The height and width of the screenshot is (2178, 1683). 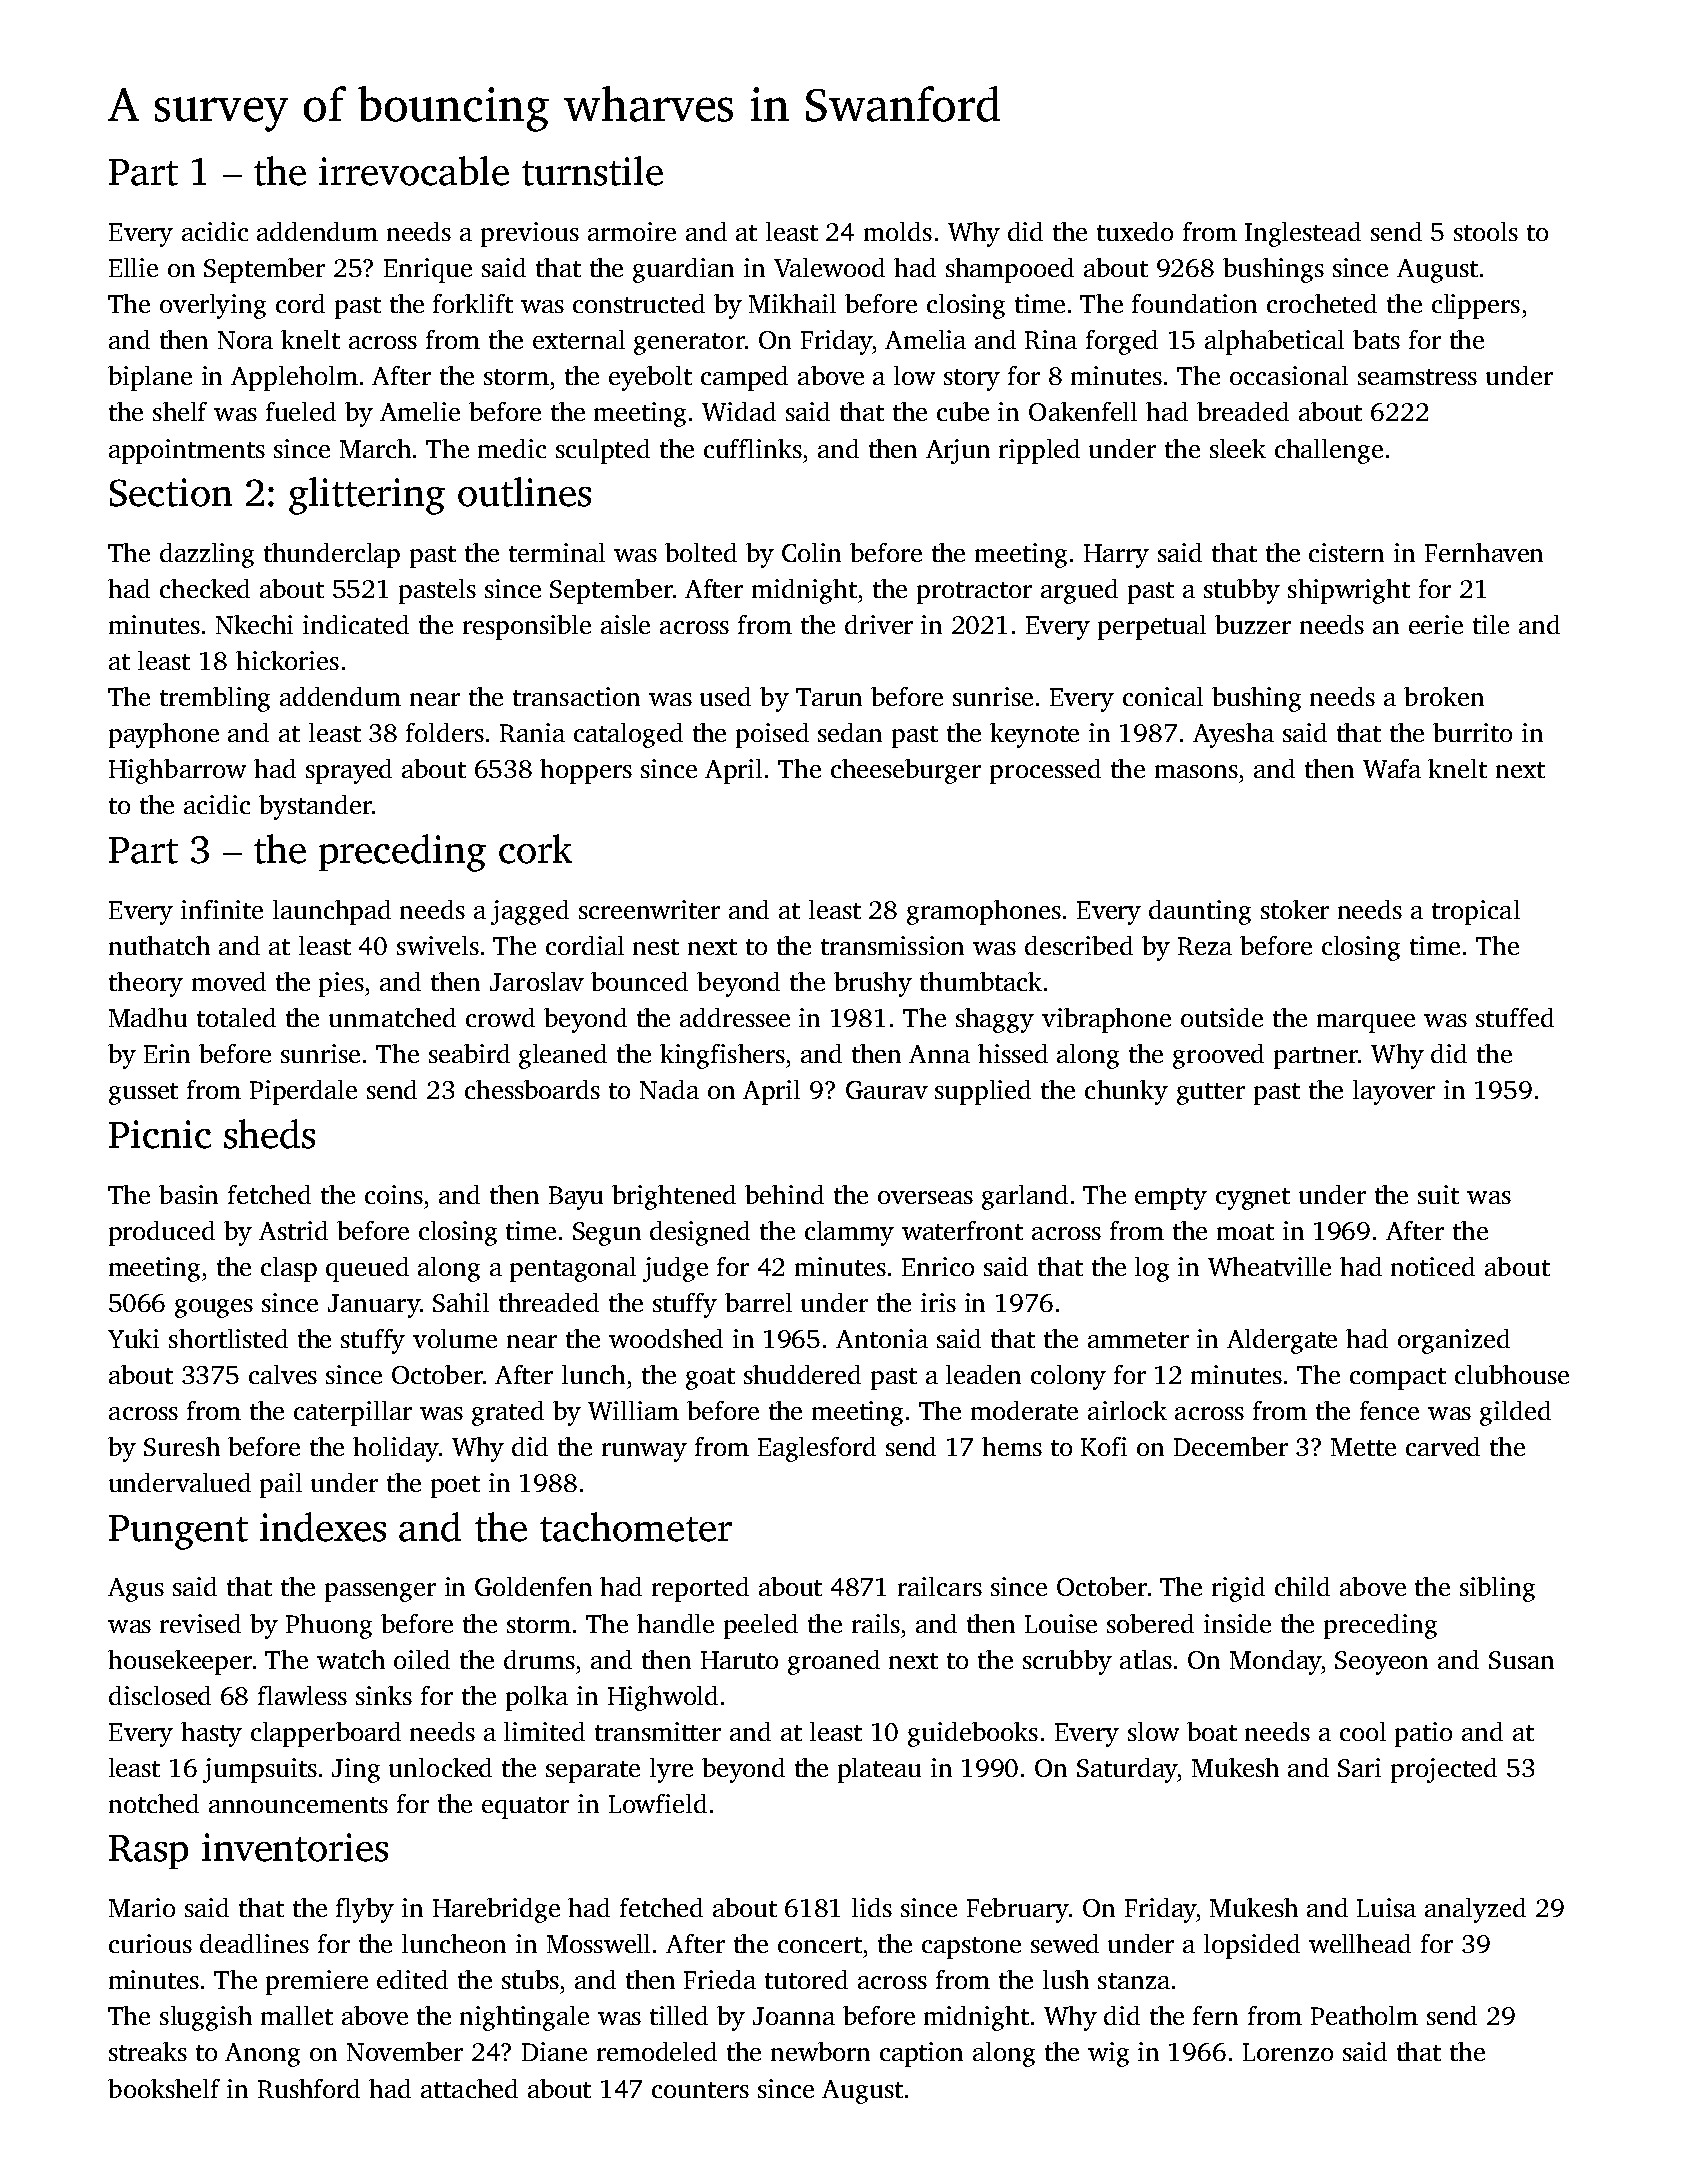 What do you see at coordinates (473, 303) in the screenshot?
I see `forklift` at bounding box center [473, 303].
